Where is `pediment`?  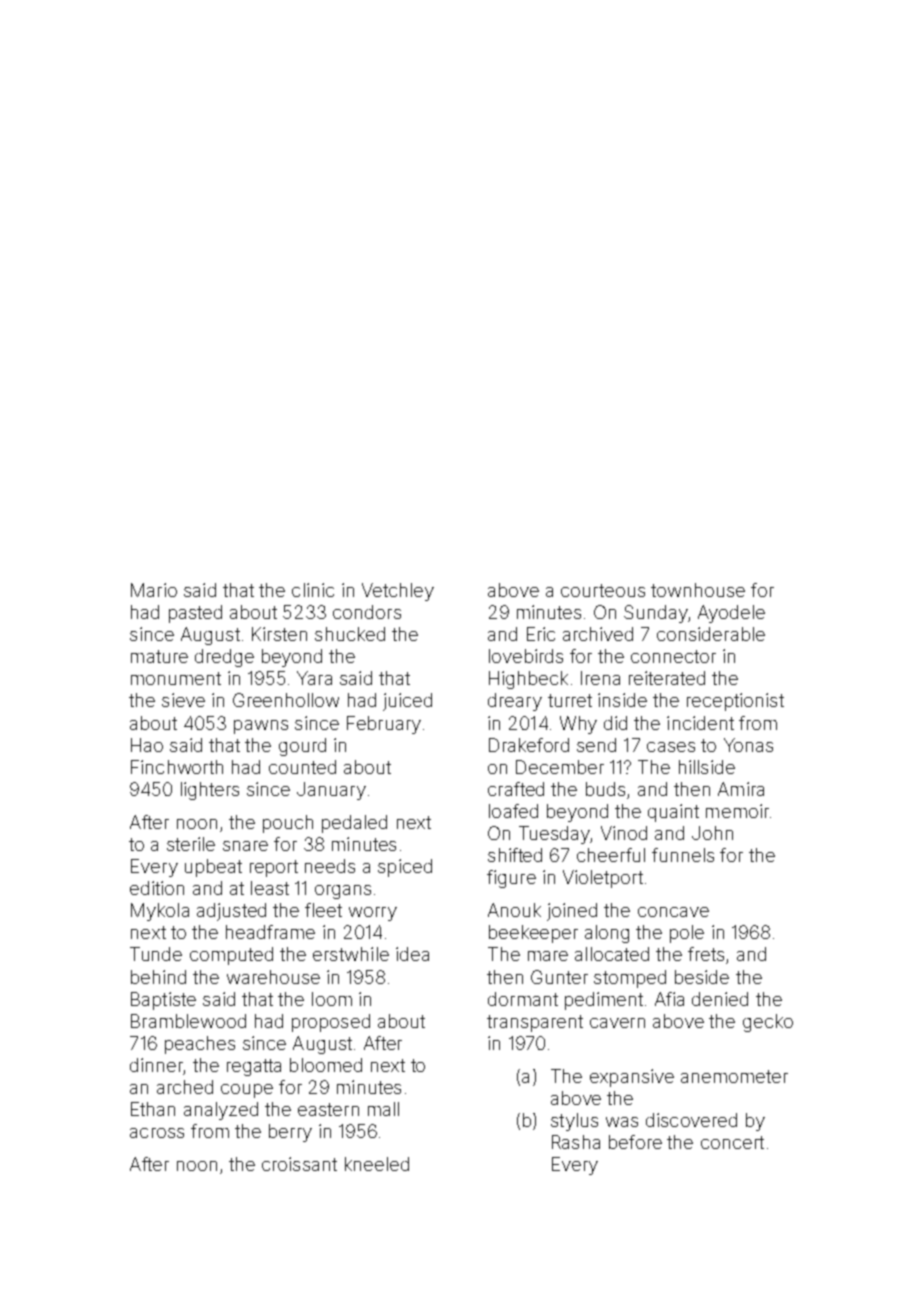 pediment is located at coordinates (604, 1001).
